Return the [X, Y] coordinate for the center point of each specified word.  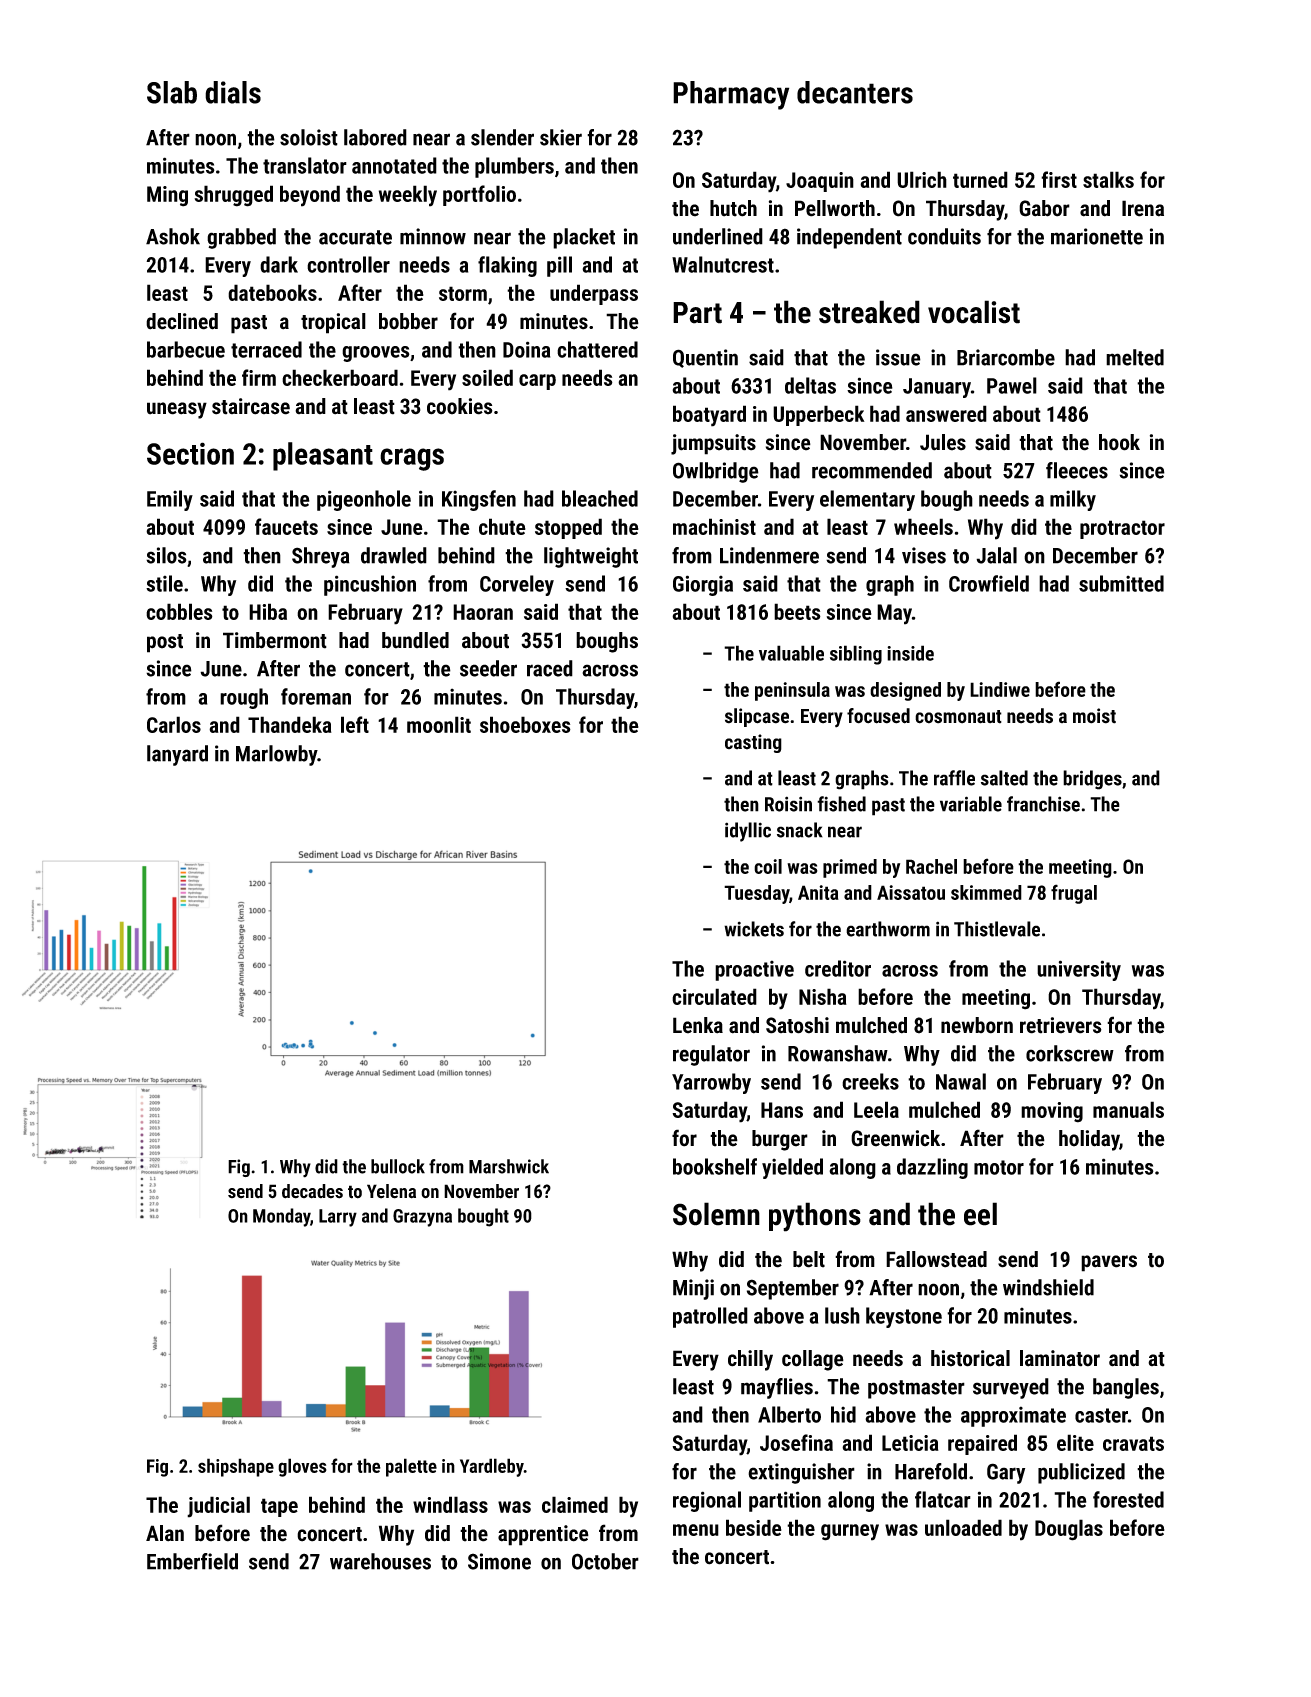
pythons [815, 1217]
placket [584, 238]
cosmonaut [958, 717]
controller [348, 264]
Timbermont [275, 640]
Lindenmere [769, 555]
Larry [338, 1218]
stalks [1108, 179]
